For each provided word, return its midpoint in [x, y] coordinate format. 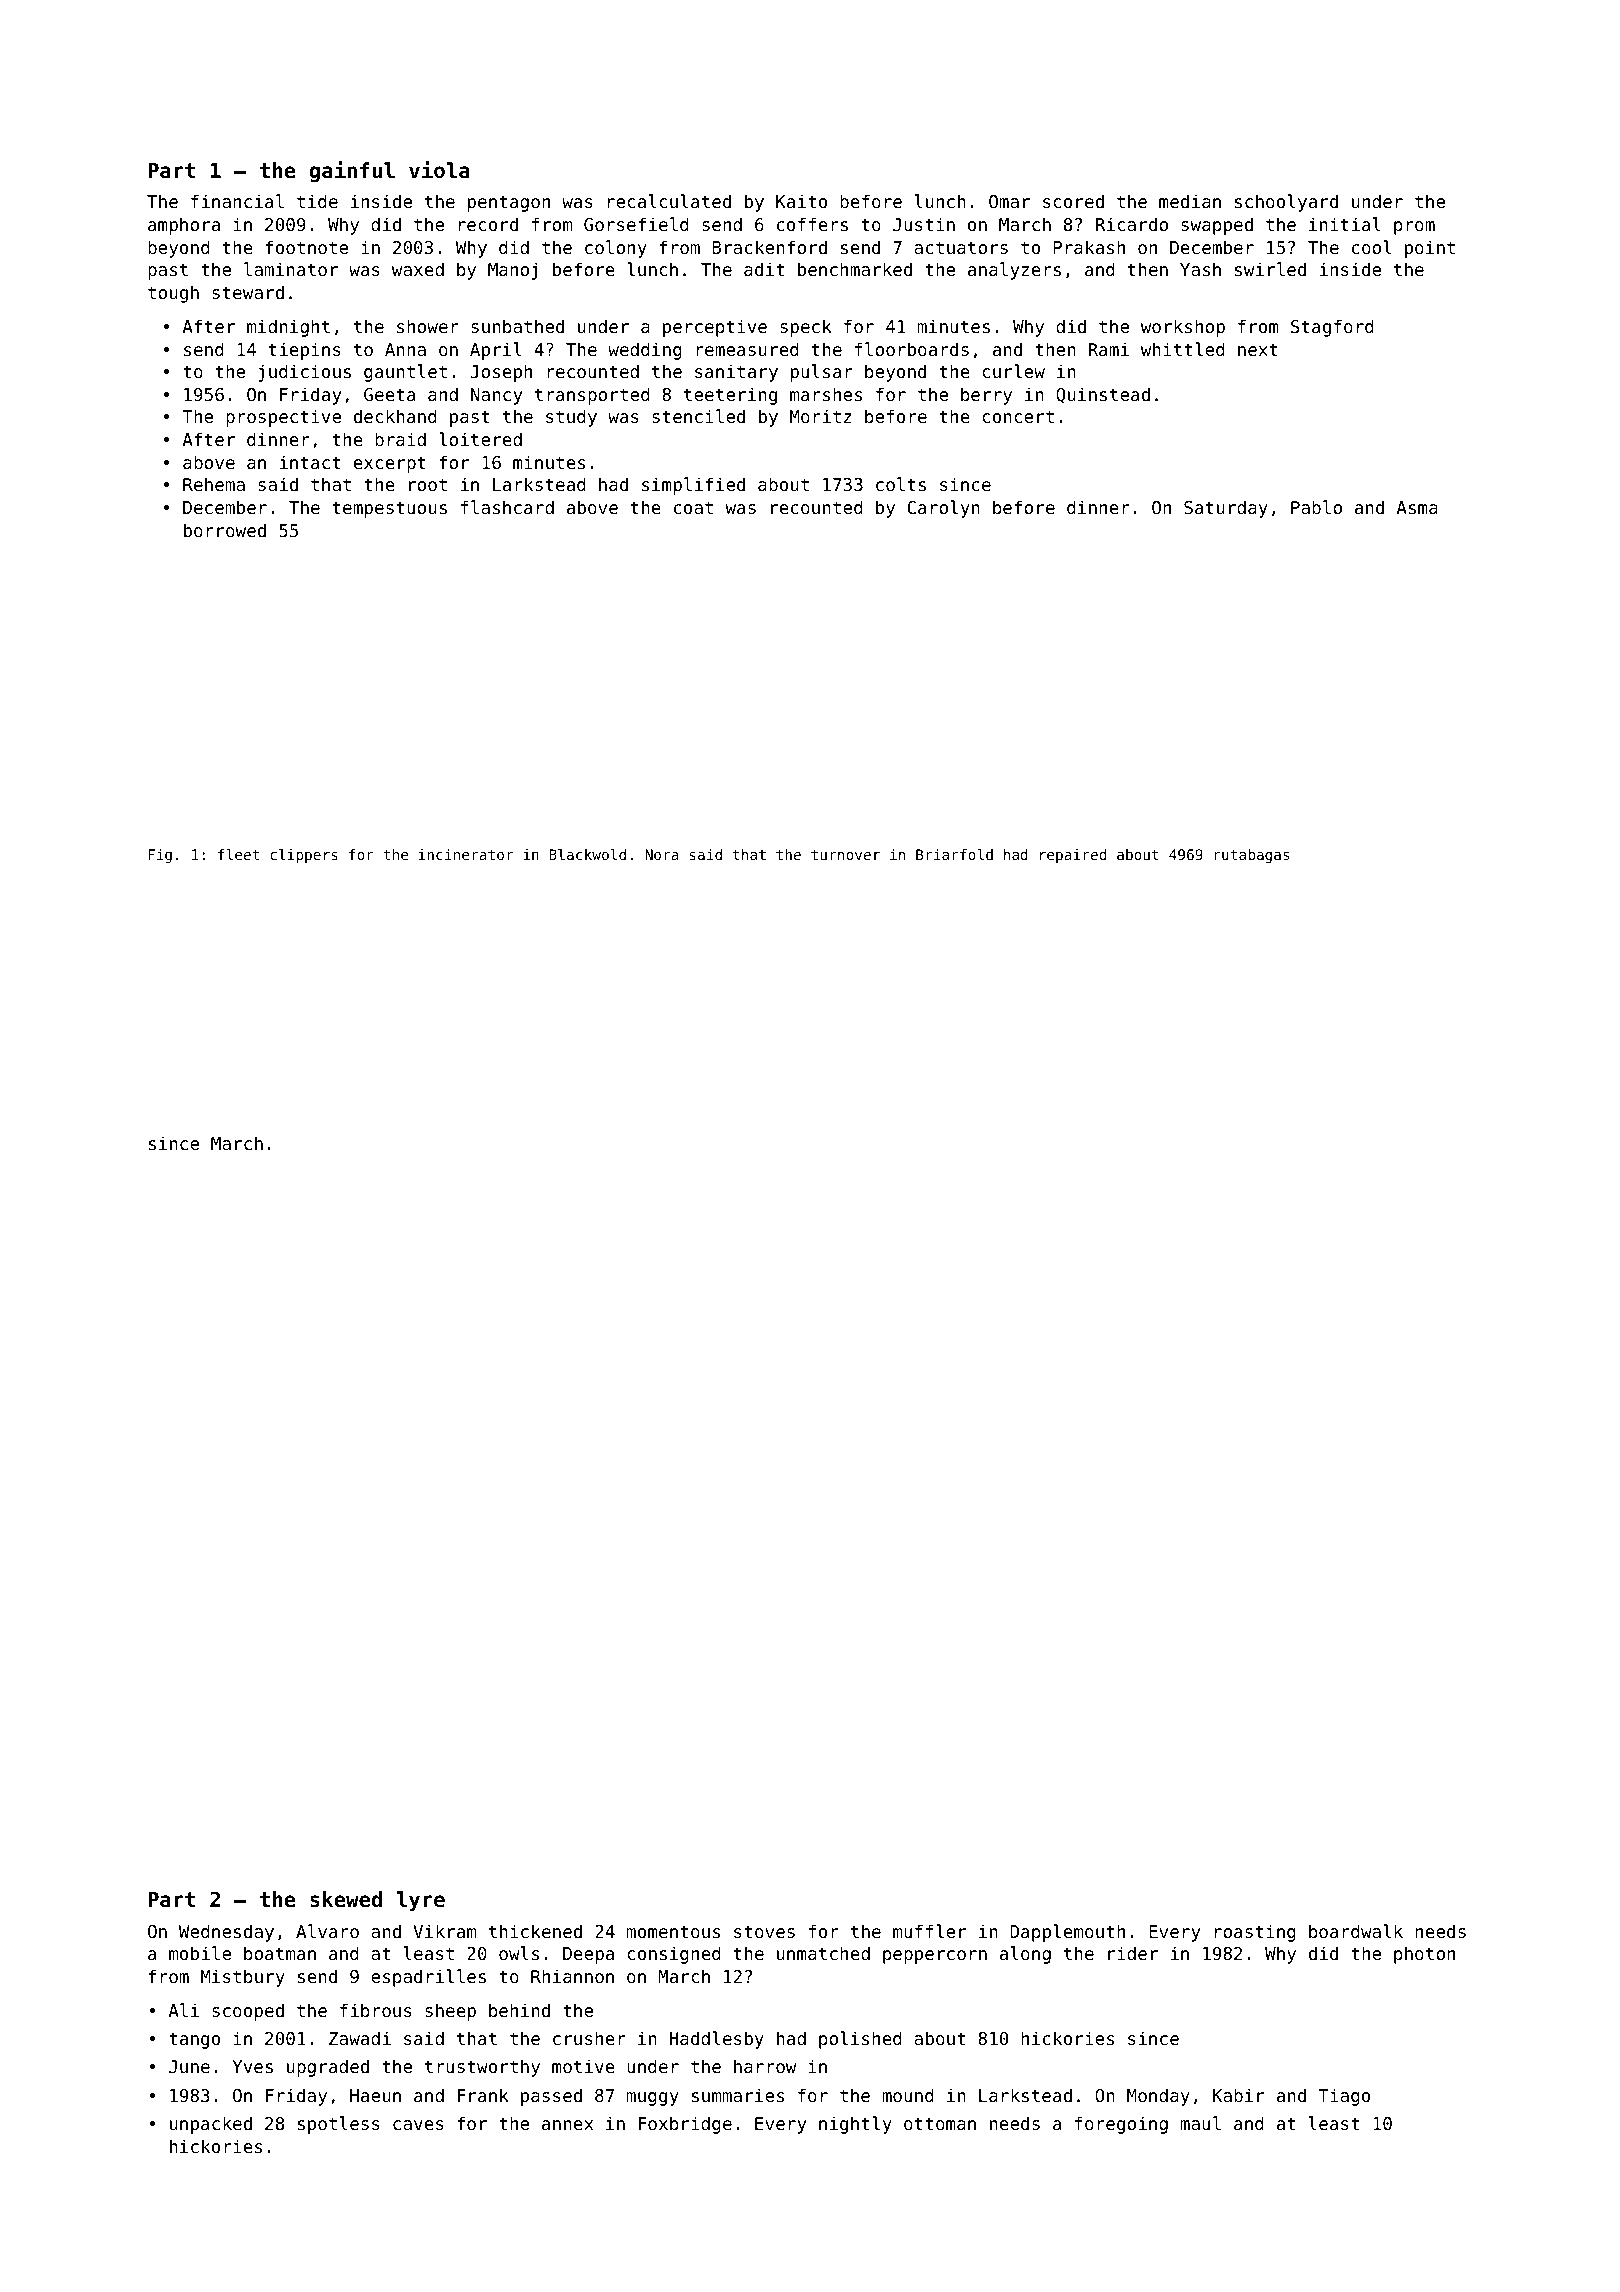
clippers [304, 856]
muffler [929, 1931]
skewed [346, 1899]
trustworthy [482, 2068]
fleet [238, 854]
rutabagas [1252, 856]
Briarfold [954, 854]
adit [764, 269]
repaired [1073, 856]
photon [1424, 1955]
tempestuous [390, 509]
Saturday [1226, 509]
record [488, 224]
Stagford [1332, 328]
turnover [845, 855]
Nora [662, 854]
